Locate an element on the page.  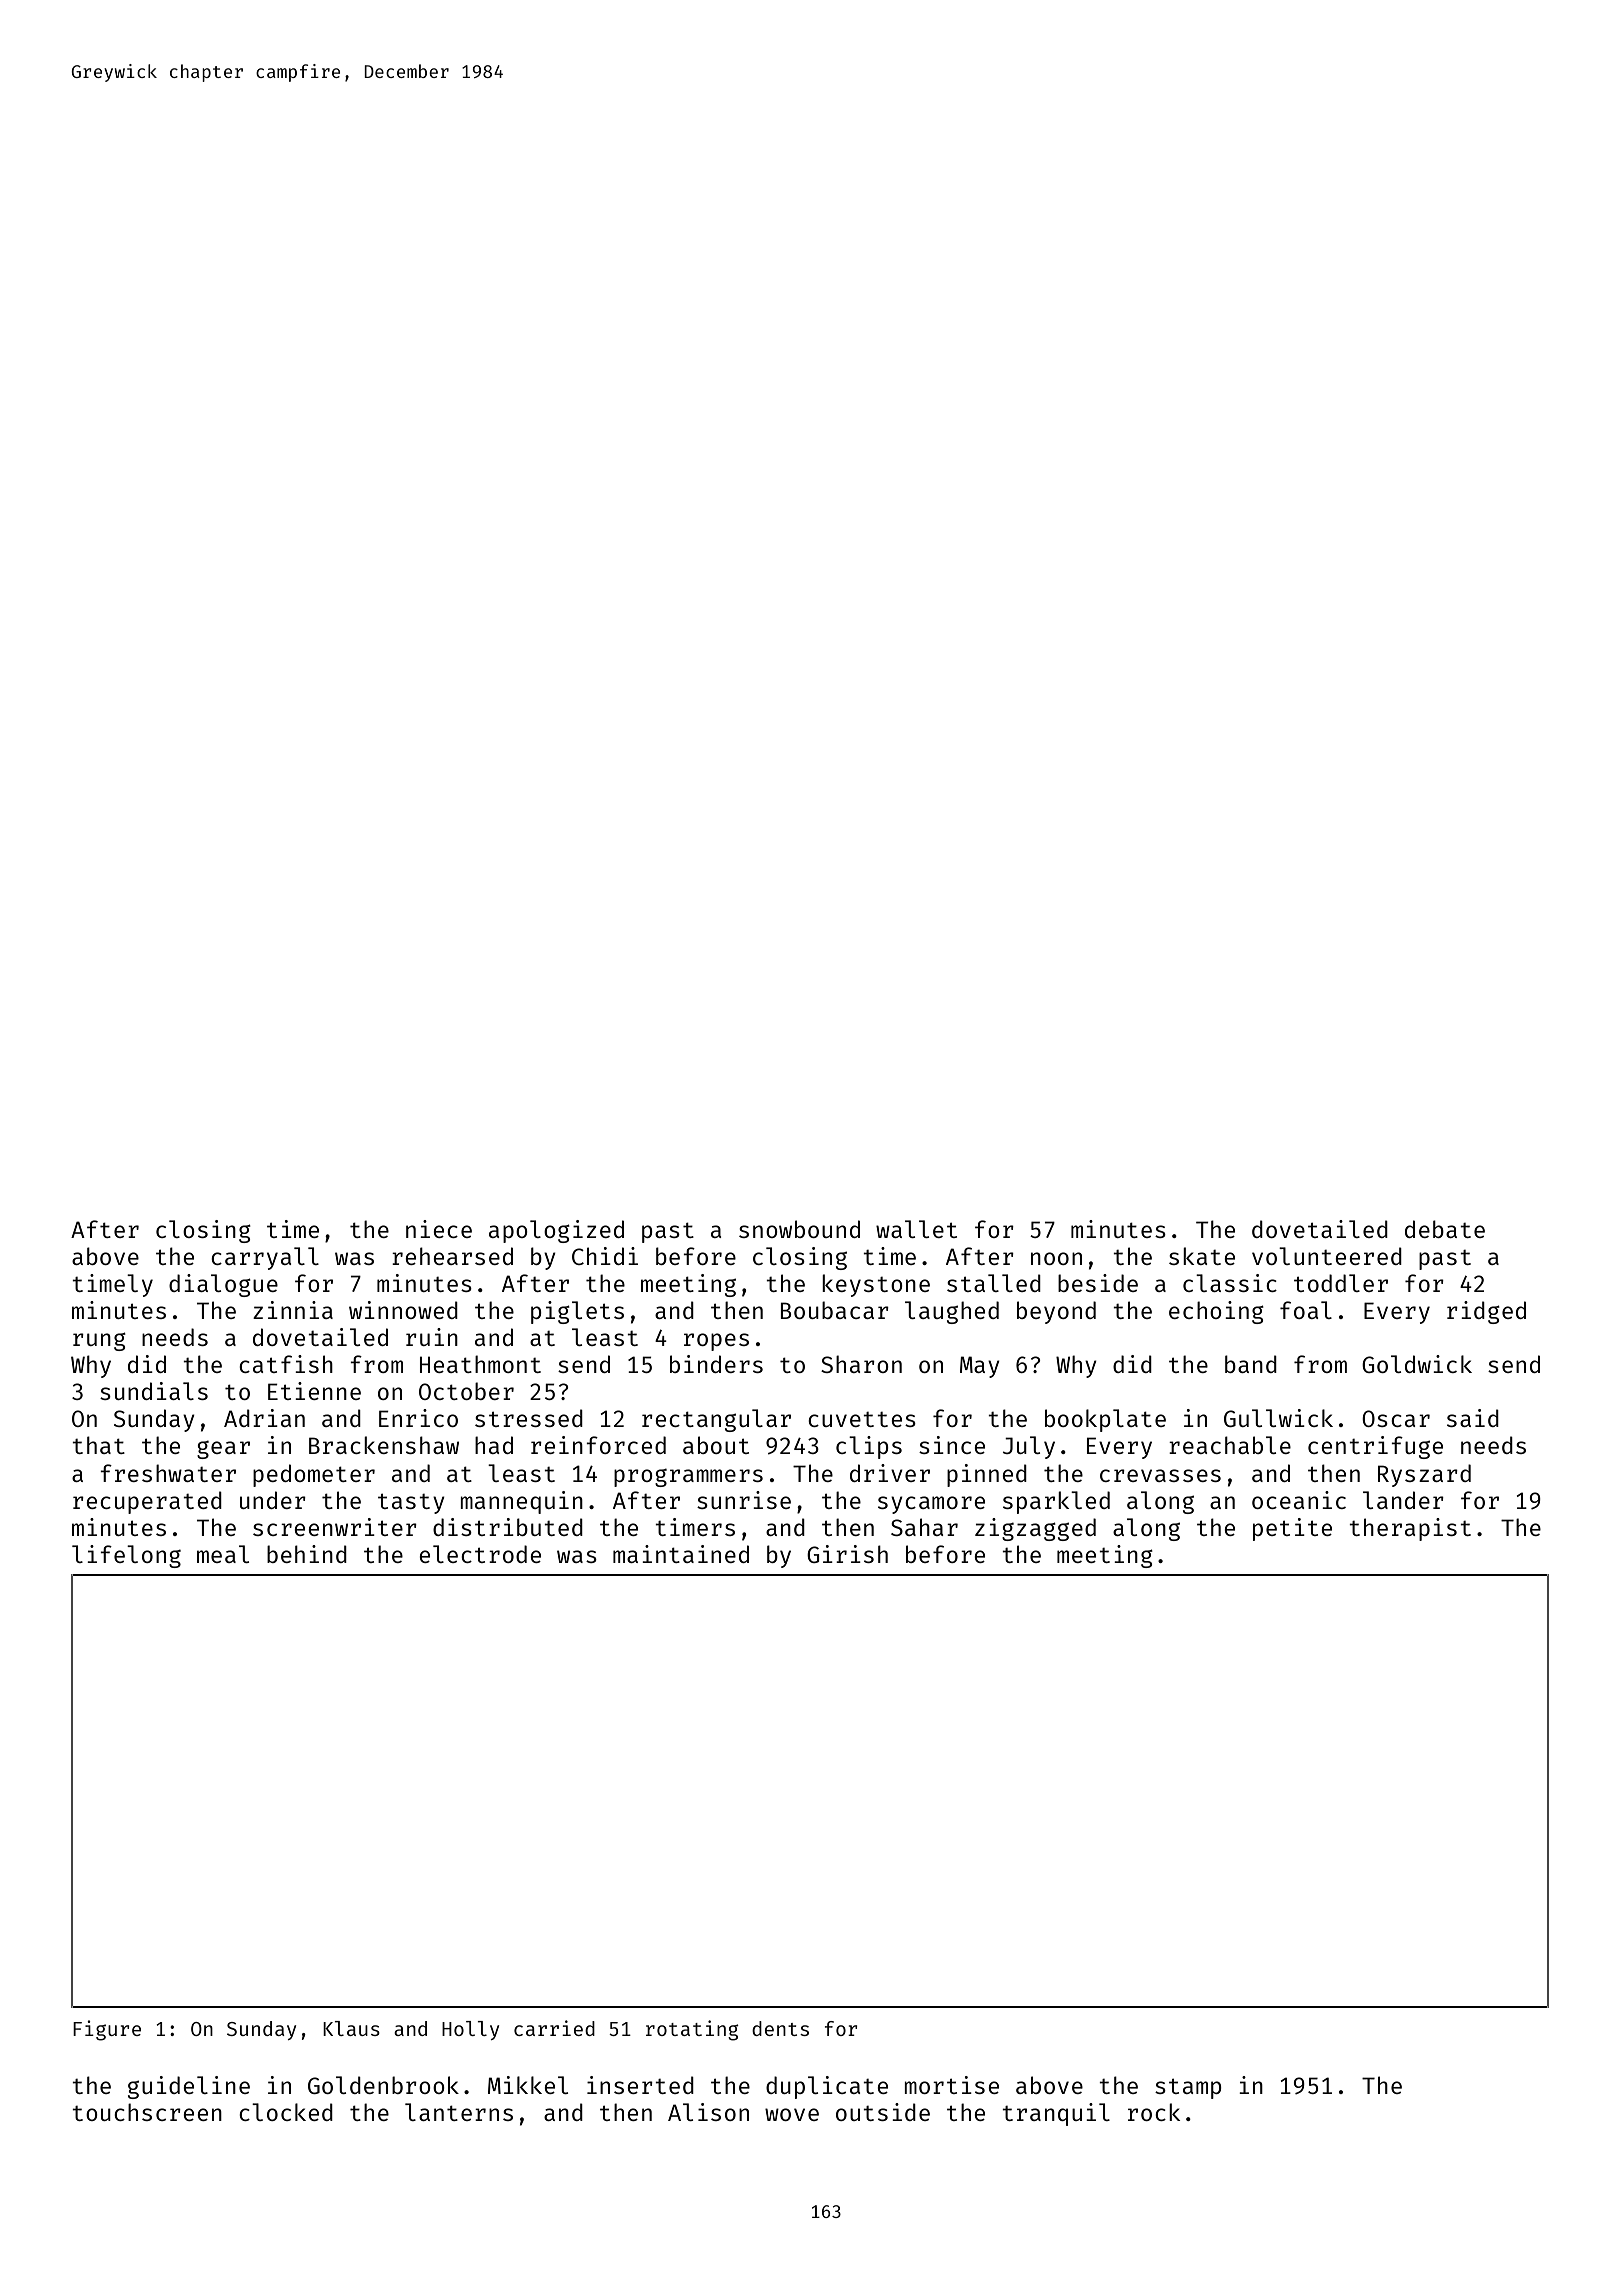
zigzagged is located at coordinates (1035, 1529).
